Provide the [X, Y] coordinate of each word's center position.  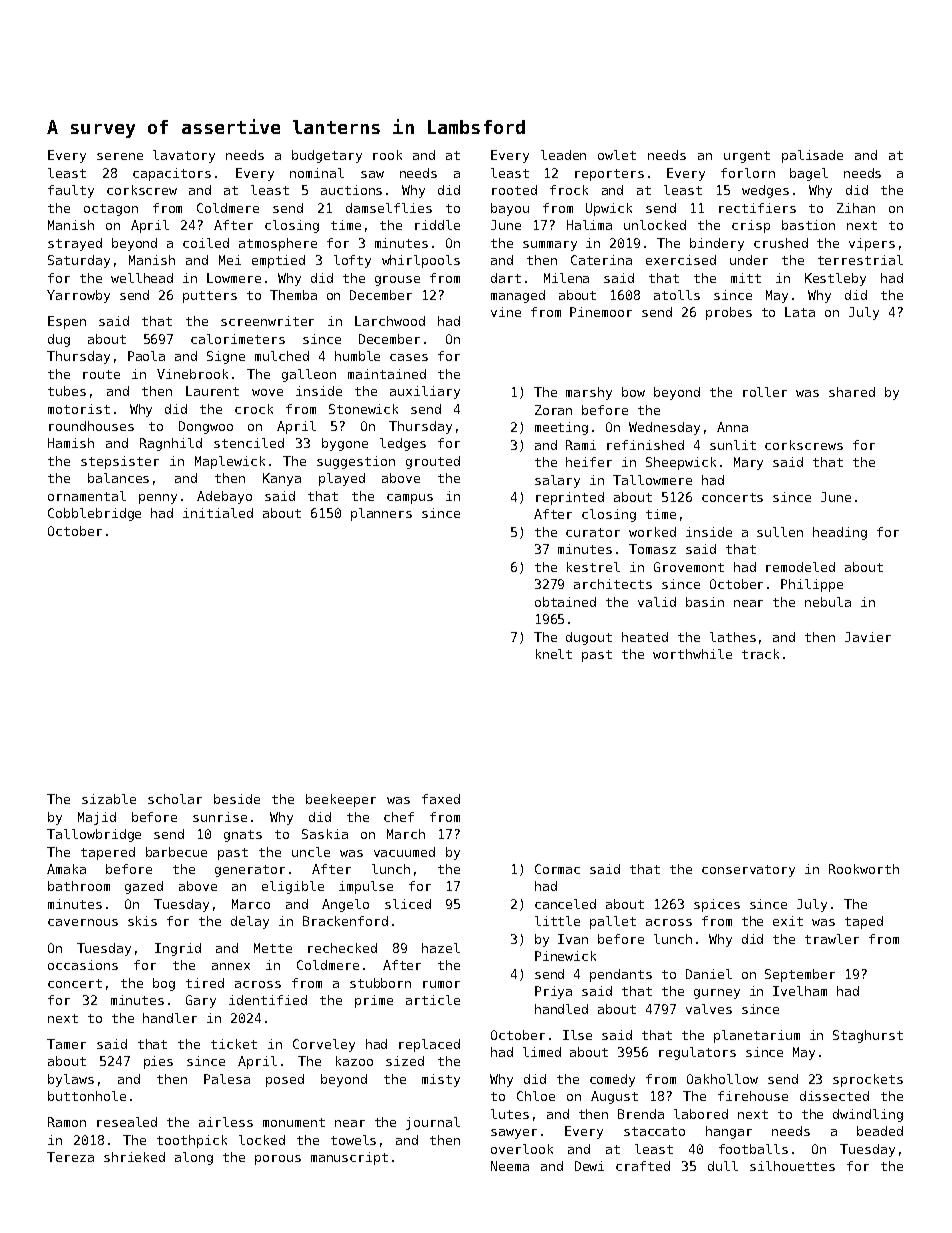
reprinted [570, 498]
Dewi [589, 1166]
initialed [218, 513]
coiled [206, 243]
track [760, 654]
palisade [812, 156]
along [194, 1158]
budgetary [327, 156]
